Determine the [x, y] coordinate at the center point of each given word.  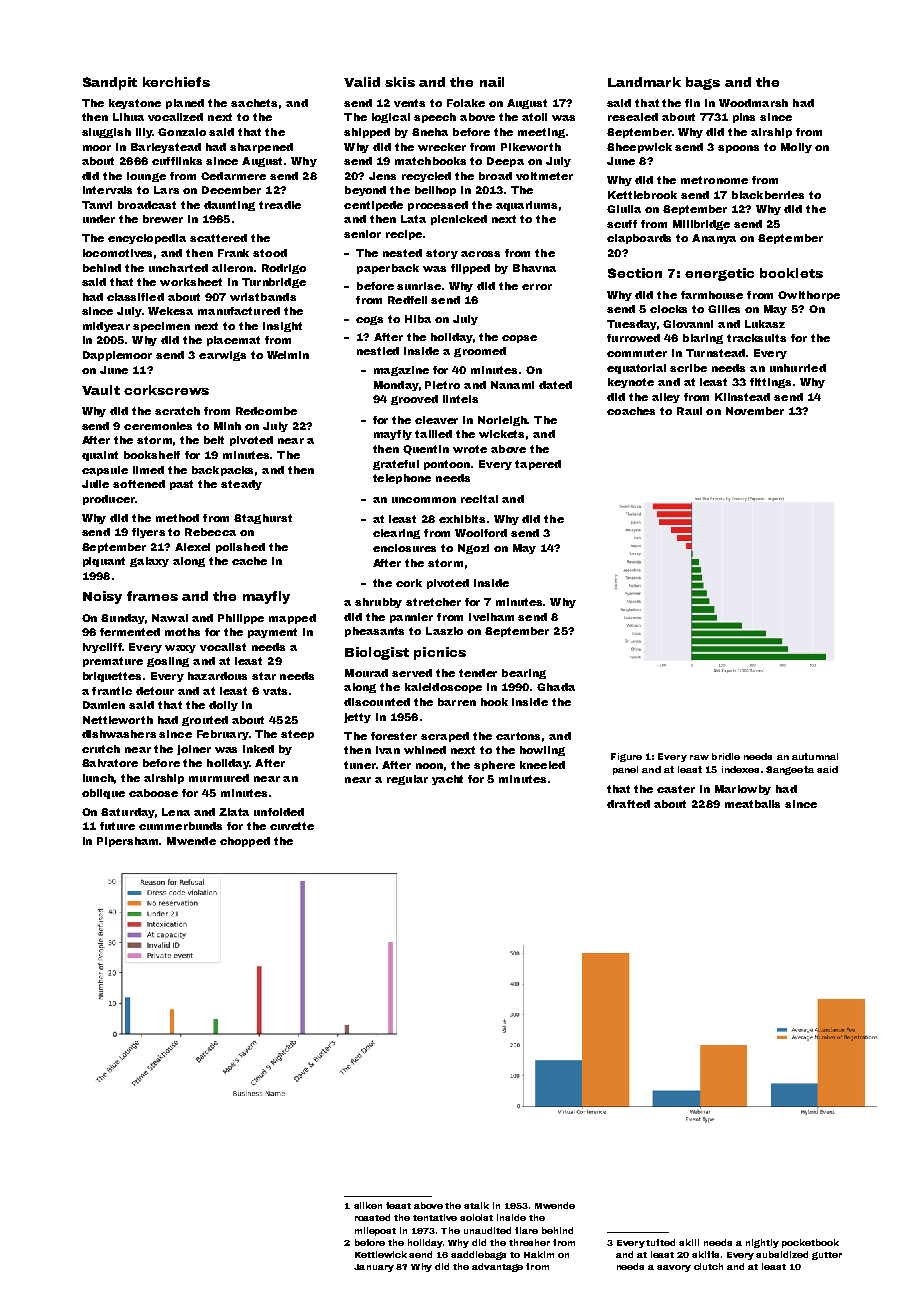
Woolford [481, 533]
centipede [373, 206]
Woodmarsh [753, 103]
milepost [375, 1231]
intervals [107, 190]
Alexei [192, 547]
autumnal [815, 756]
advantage [497, 1267]
